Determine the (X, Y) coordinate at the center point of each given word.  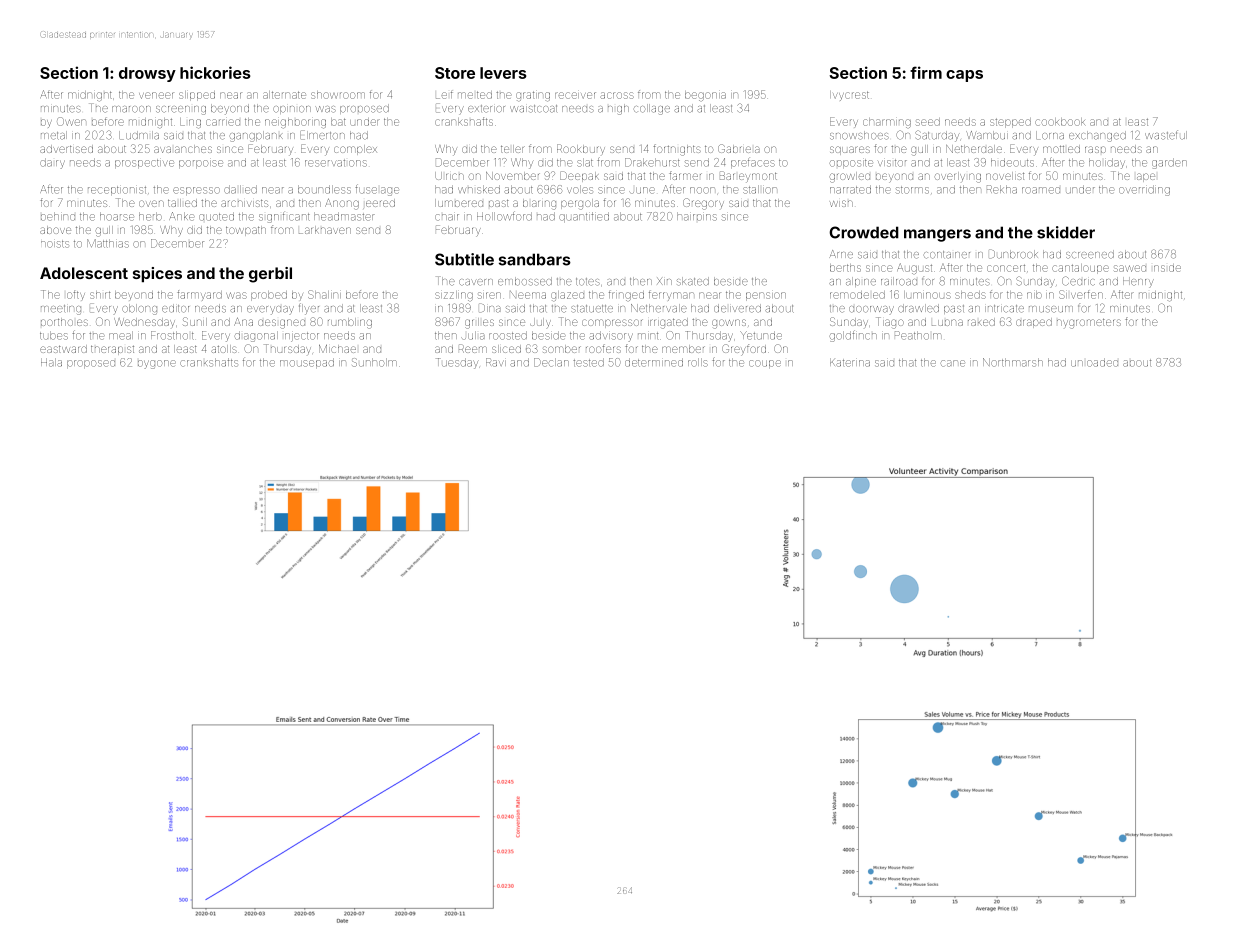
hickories (215, 72)
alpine (861, 282)
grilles (479, 323)
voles (580, 189)
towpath (246, 231)
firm (926, 72)
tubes (54, 335)
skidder (1066, 232)
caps (964, 76)
